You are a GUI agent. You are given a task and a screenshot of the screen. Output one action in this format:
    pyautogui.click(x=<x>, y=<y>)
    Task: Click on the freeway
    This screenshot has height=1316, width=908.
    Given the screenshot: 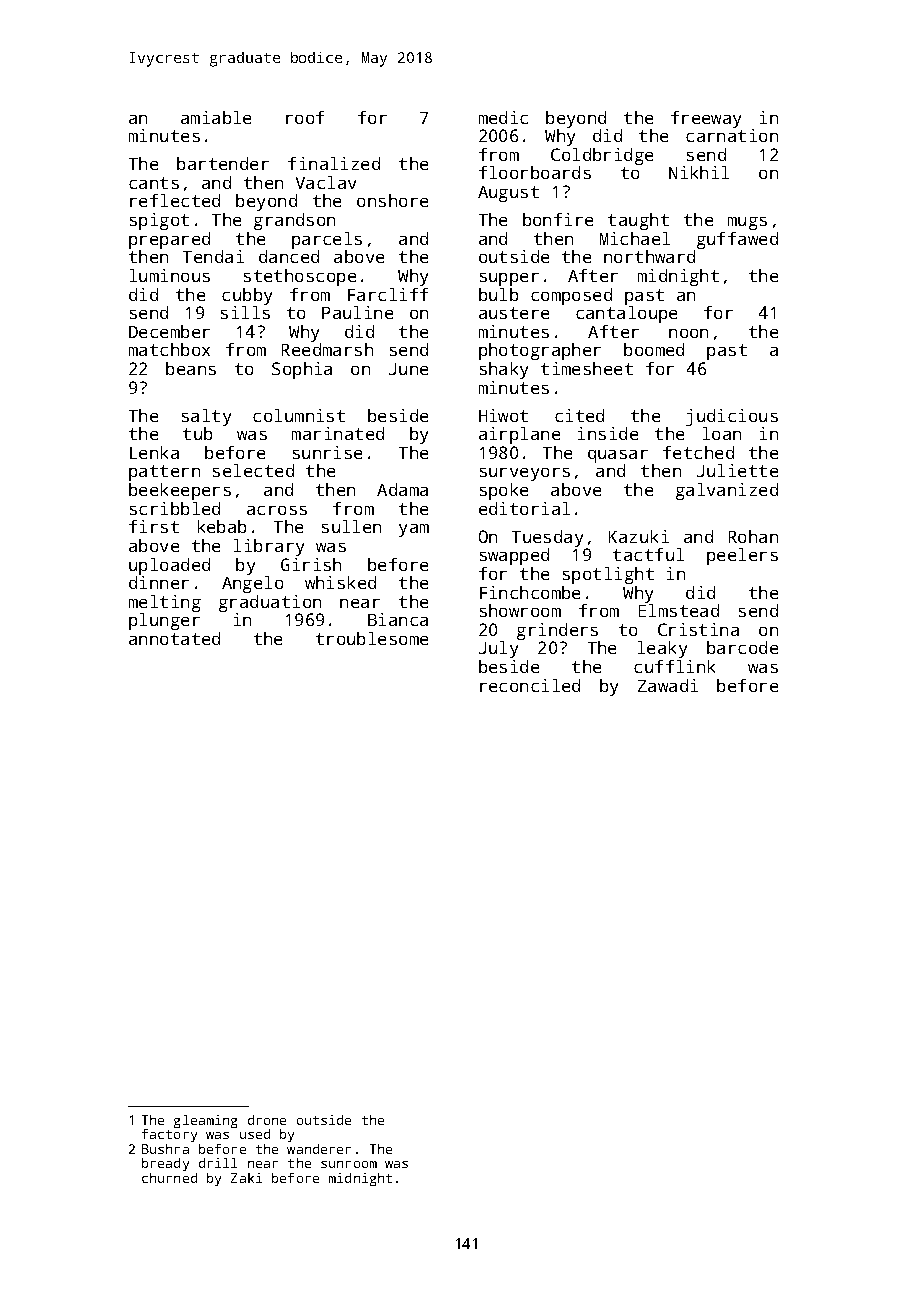 What is the action you would take?
    pyautogui.click(x=706, y=119)
